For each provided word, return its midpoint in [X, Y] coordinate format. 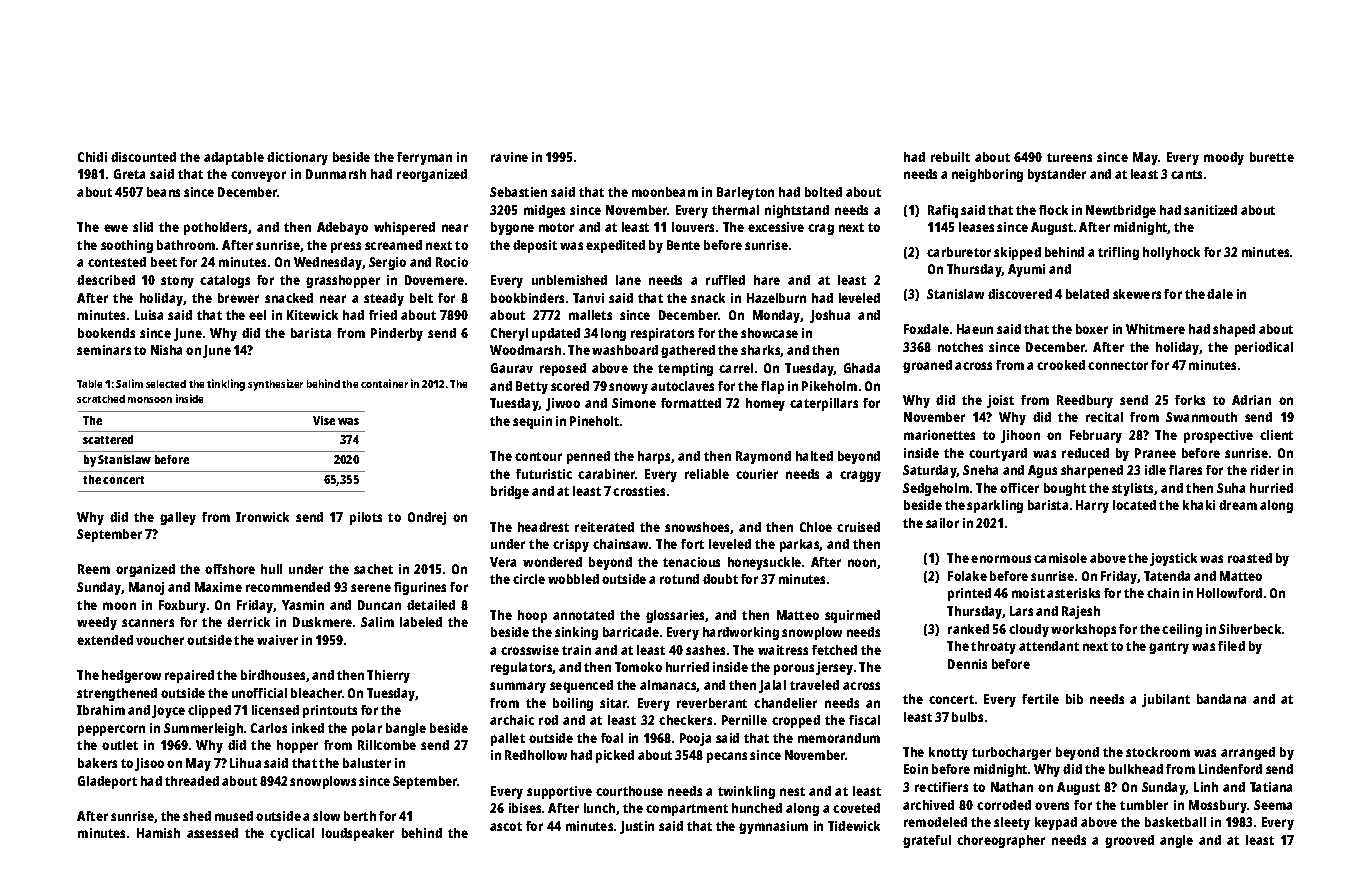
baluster [367, 763]
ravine [509, 157]
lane [628, 280]
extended [105, 640]
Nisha [166, 350]
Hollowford [1229, 593]
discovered [1020, 294]
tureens [1069, 157]
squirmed [852, 616]
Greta [129, 174]
